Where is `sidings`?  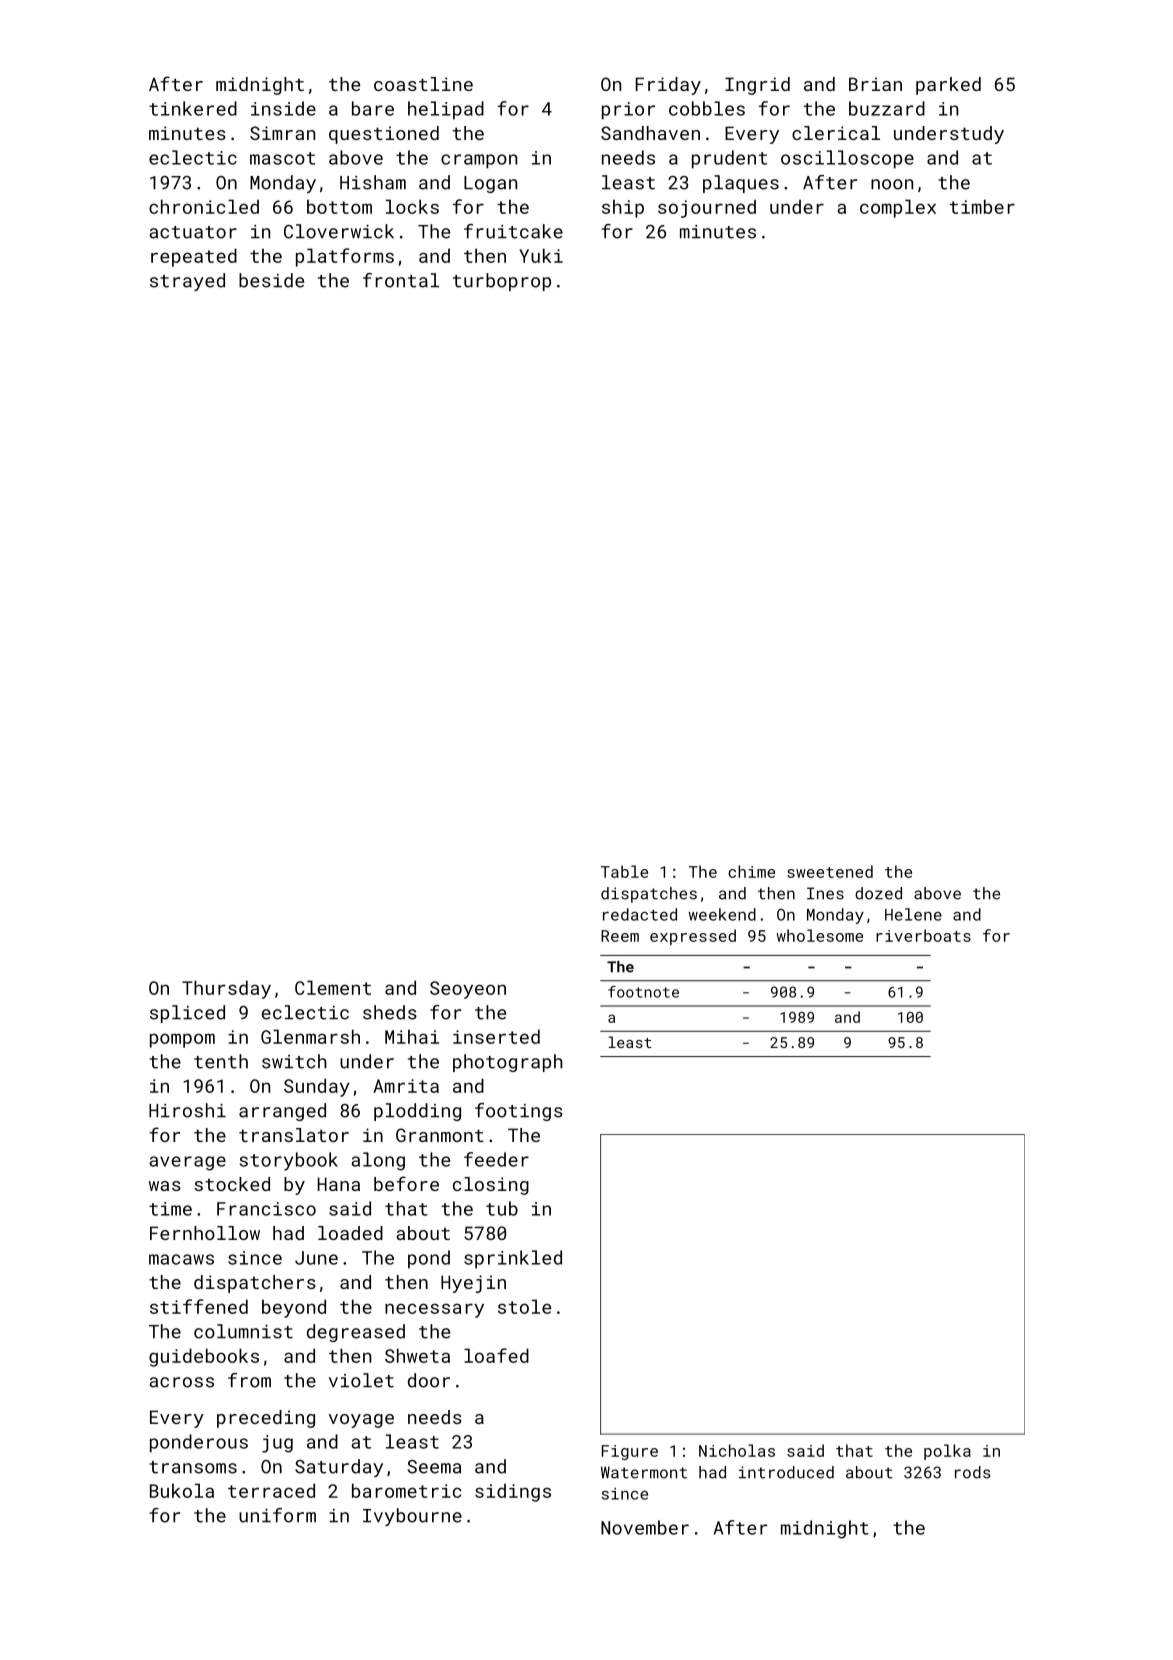
sidings is located at coordinates (513, 1492).
